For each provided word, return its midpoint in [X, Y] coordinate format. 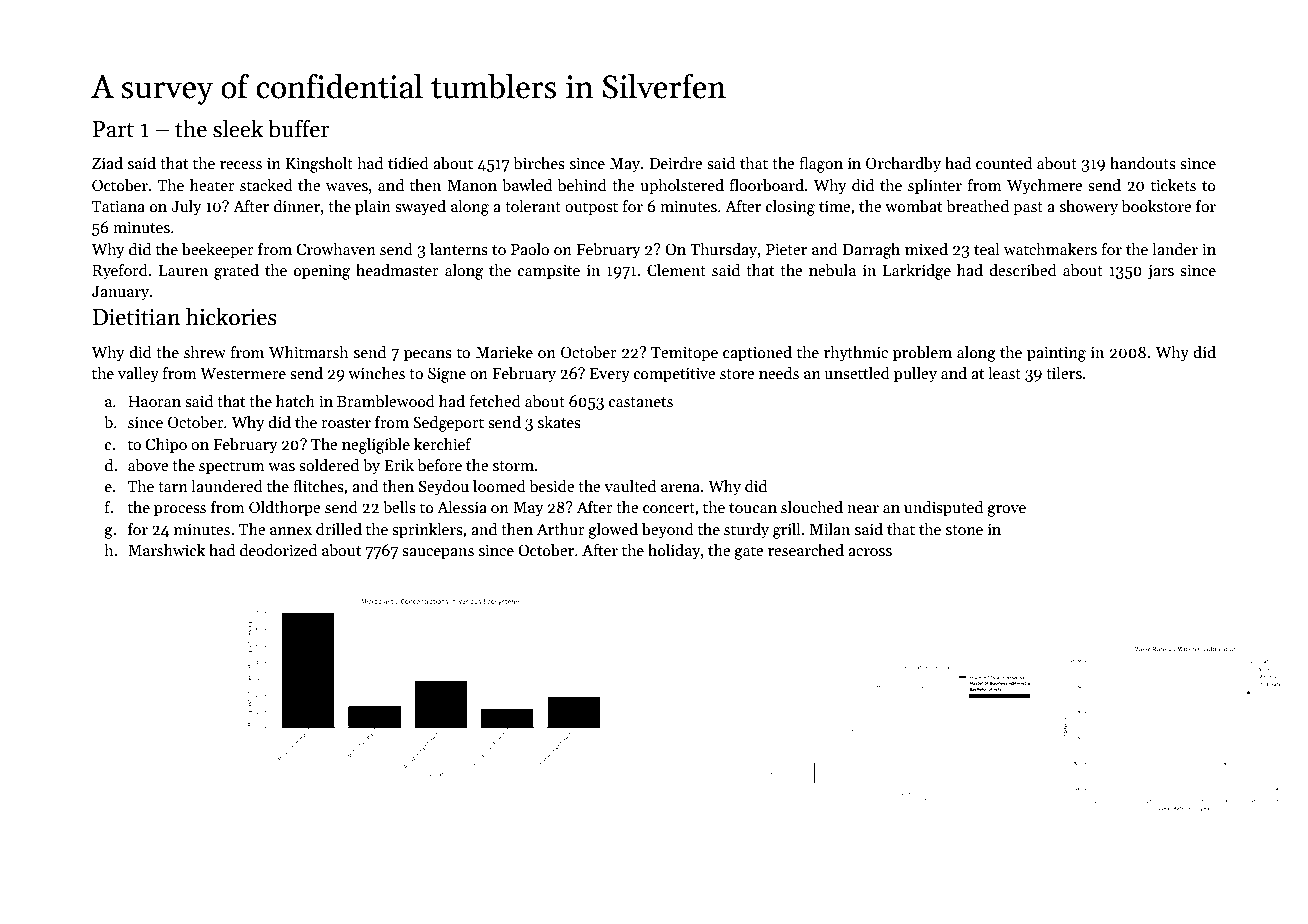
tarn [173, 487]
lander [1175, 249]
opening [322, 272]
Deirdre [675, 163]
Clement [676, 270]
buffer [299, 128]
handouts [1143, 163]
